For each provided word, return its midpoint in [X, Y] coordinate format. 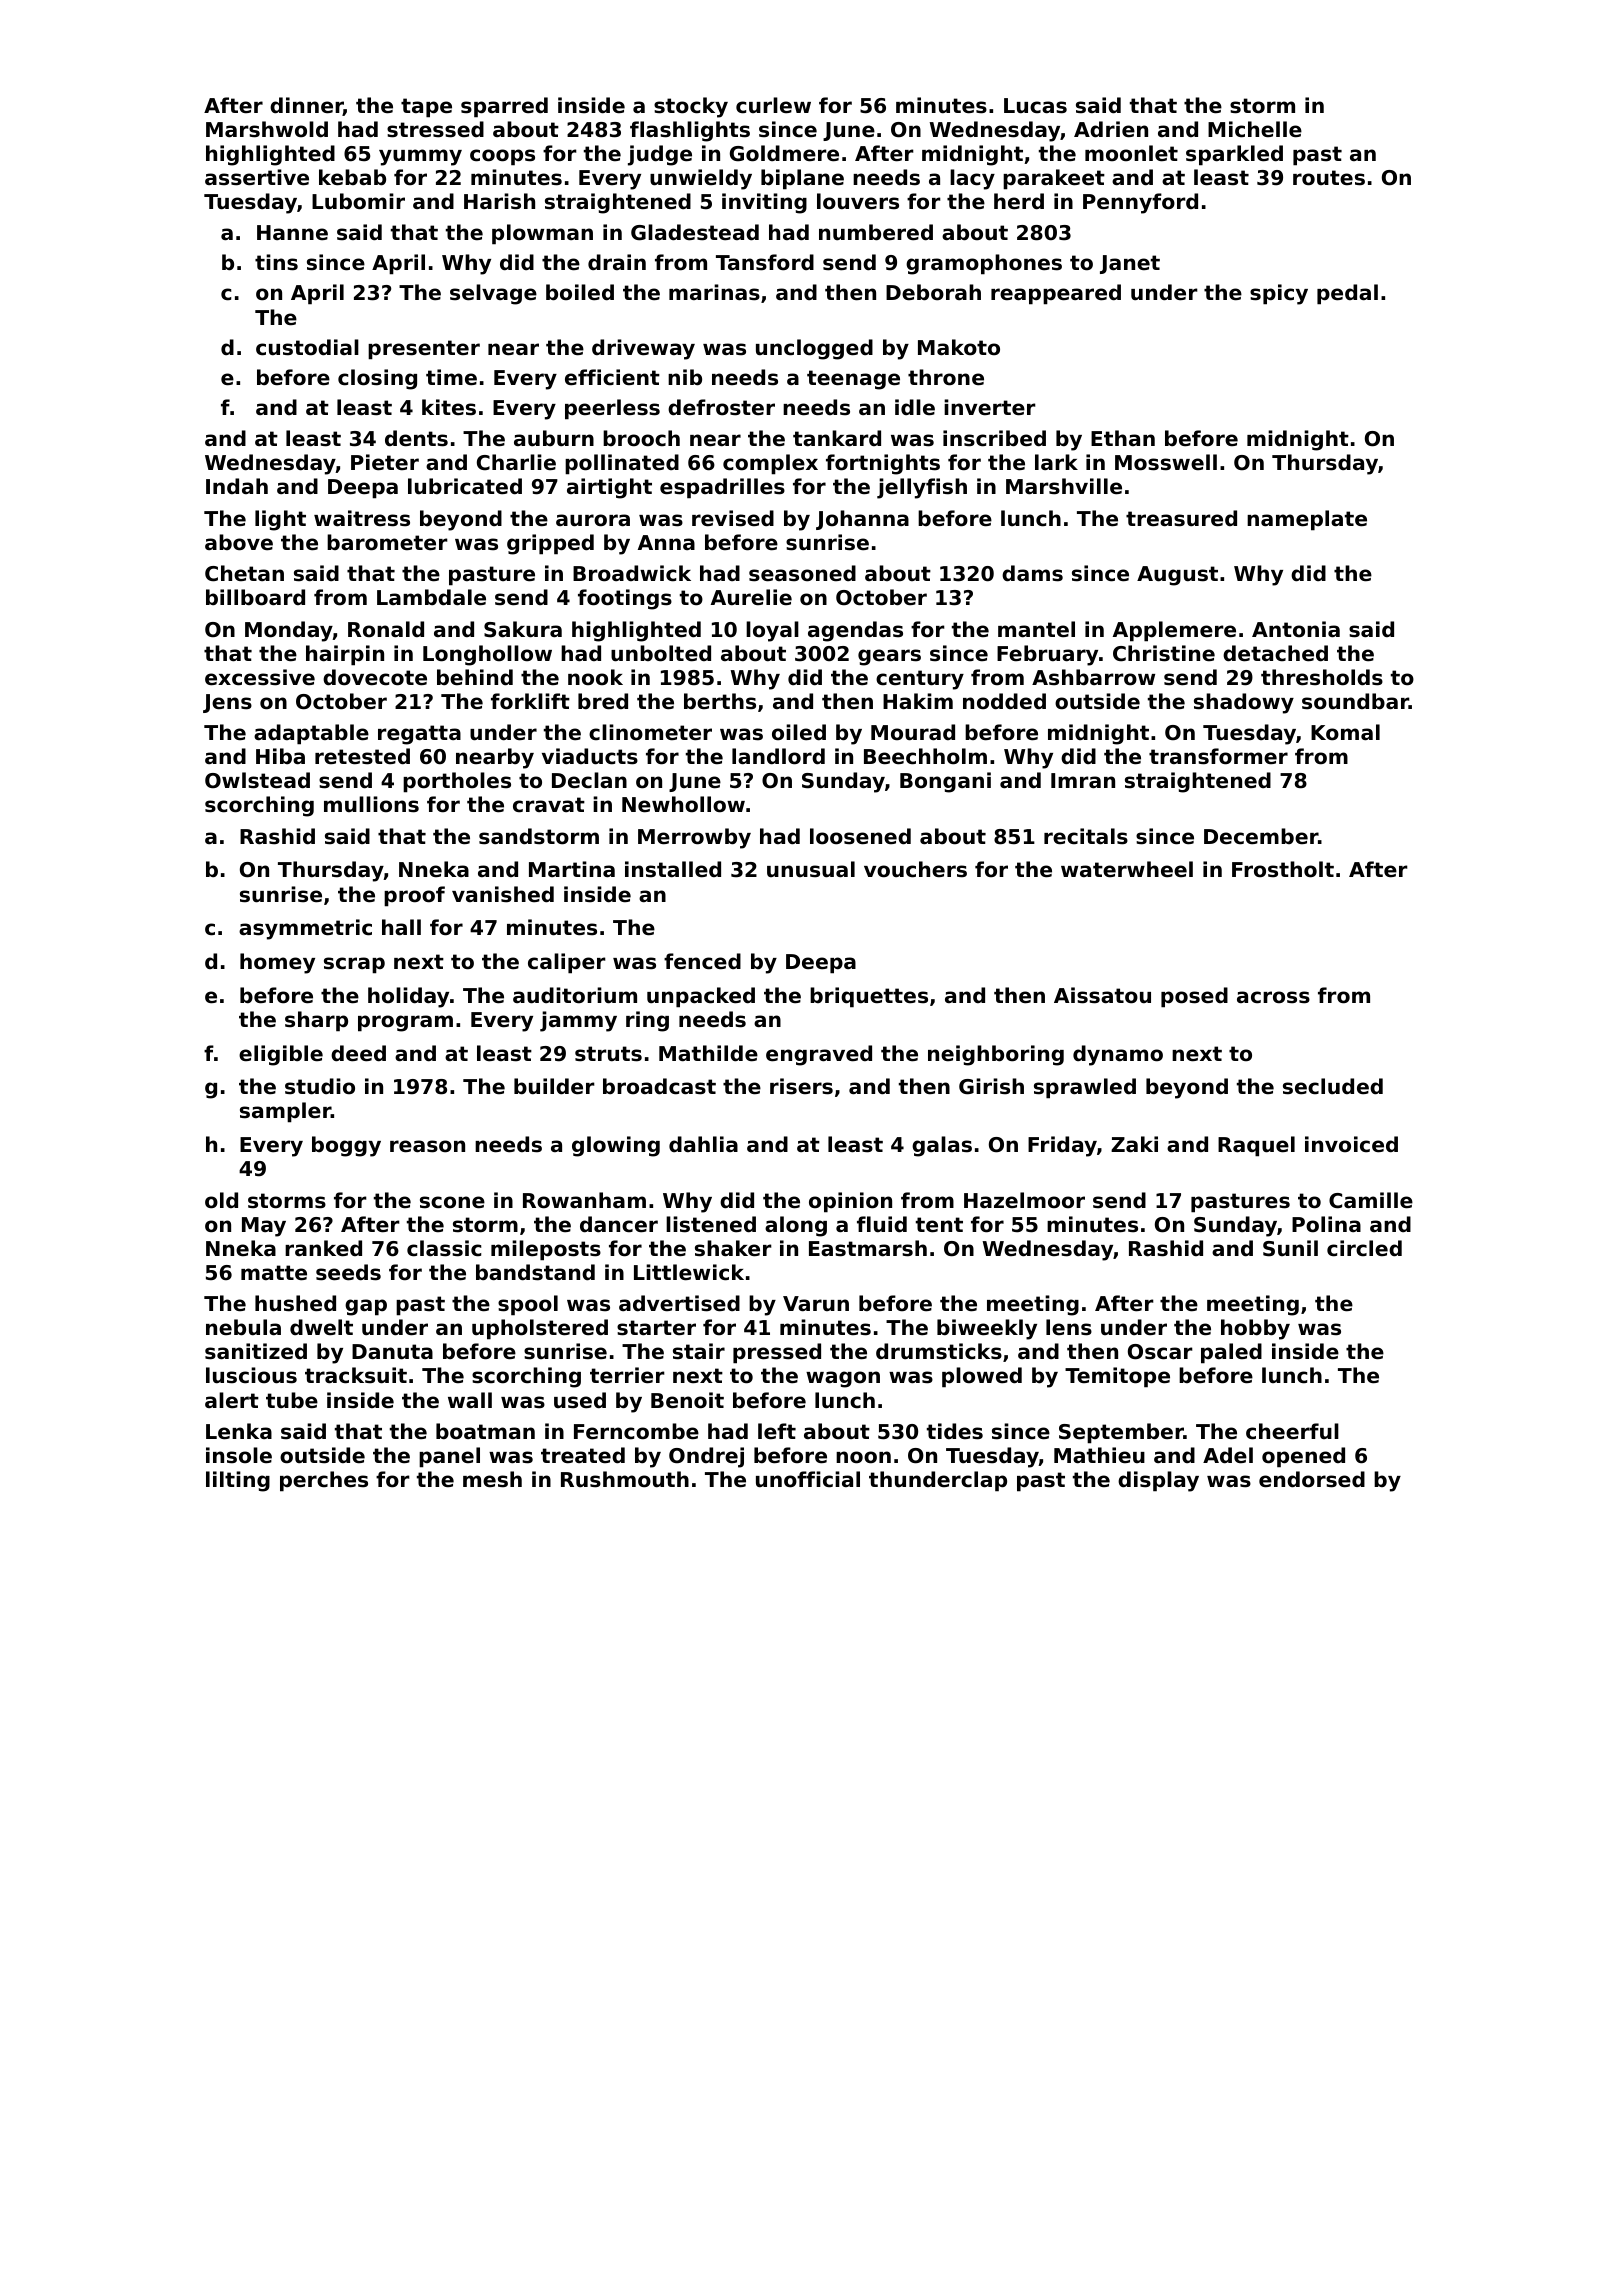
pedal [1347, 294]
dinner [306, 106]
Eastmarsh [868, 1248]
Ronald [386, 629]
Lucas [1035, 106]
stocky [691, 107]
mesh [492, 1479]
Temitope [1117, 1377]
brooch [641, 438]
